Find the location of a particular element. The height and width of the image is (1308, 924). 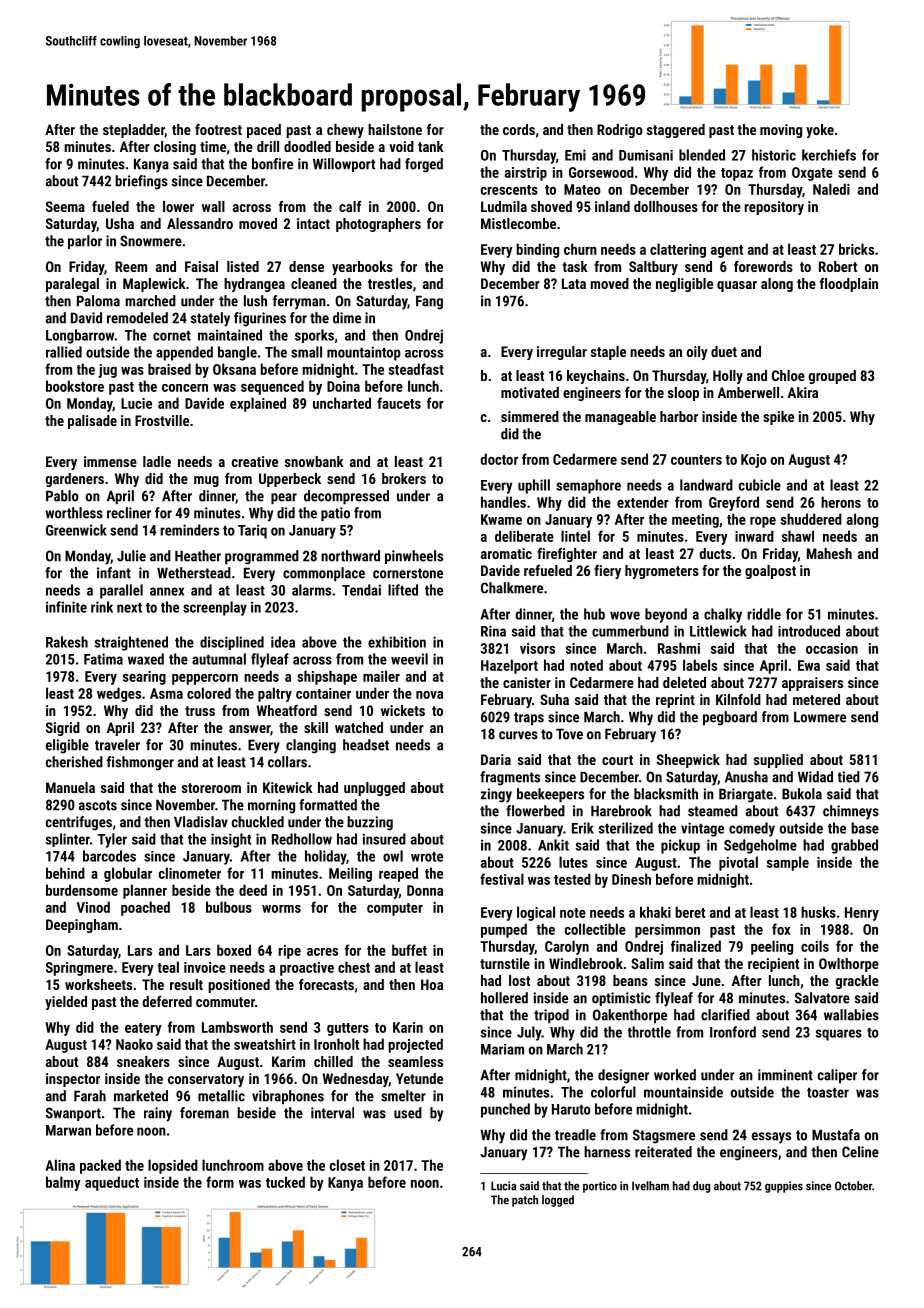

aromatic is located at coordinates (506, 553).
